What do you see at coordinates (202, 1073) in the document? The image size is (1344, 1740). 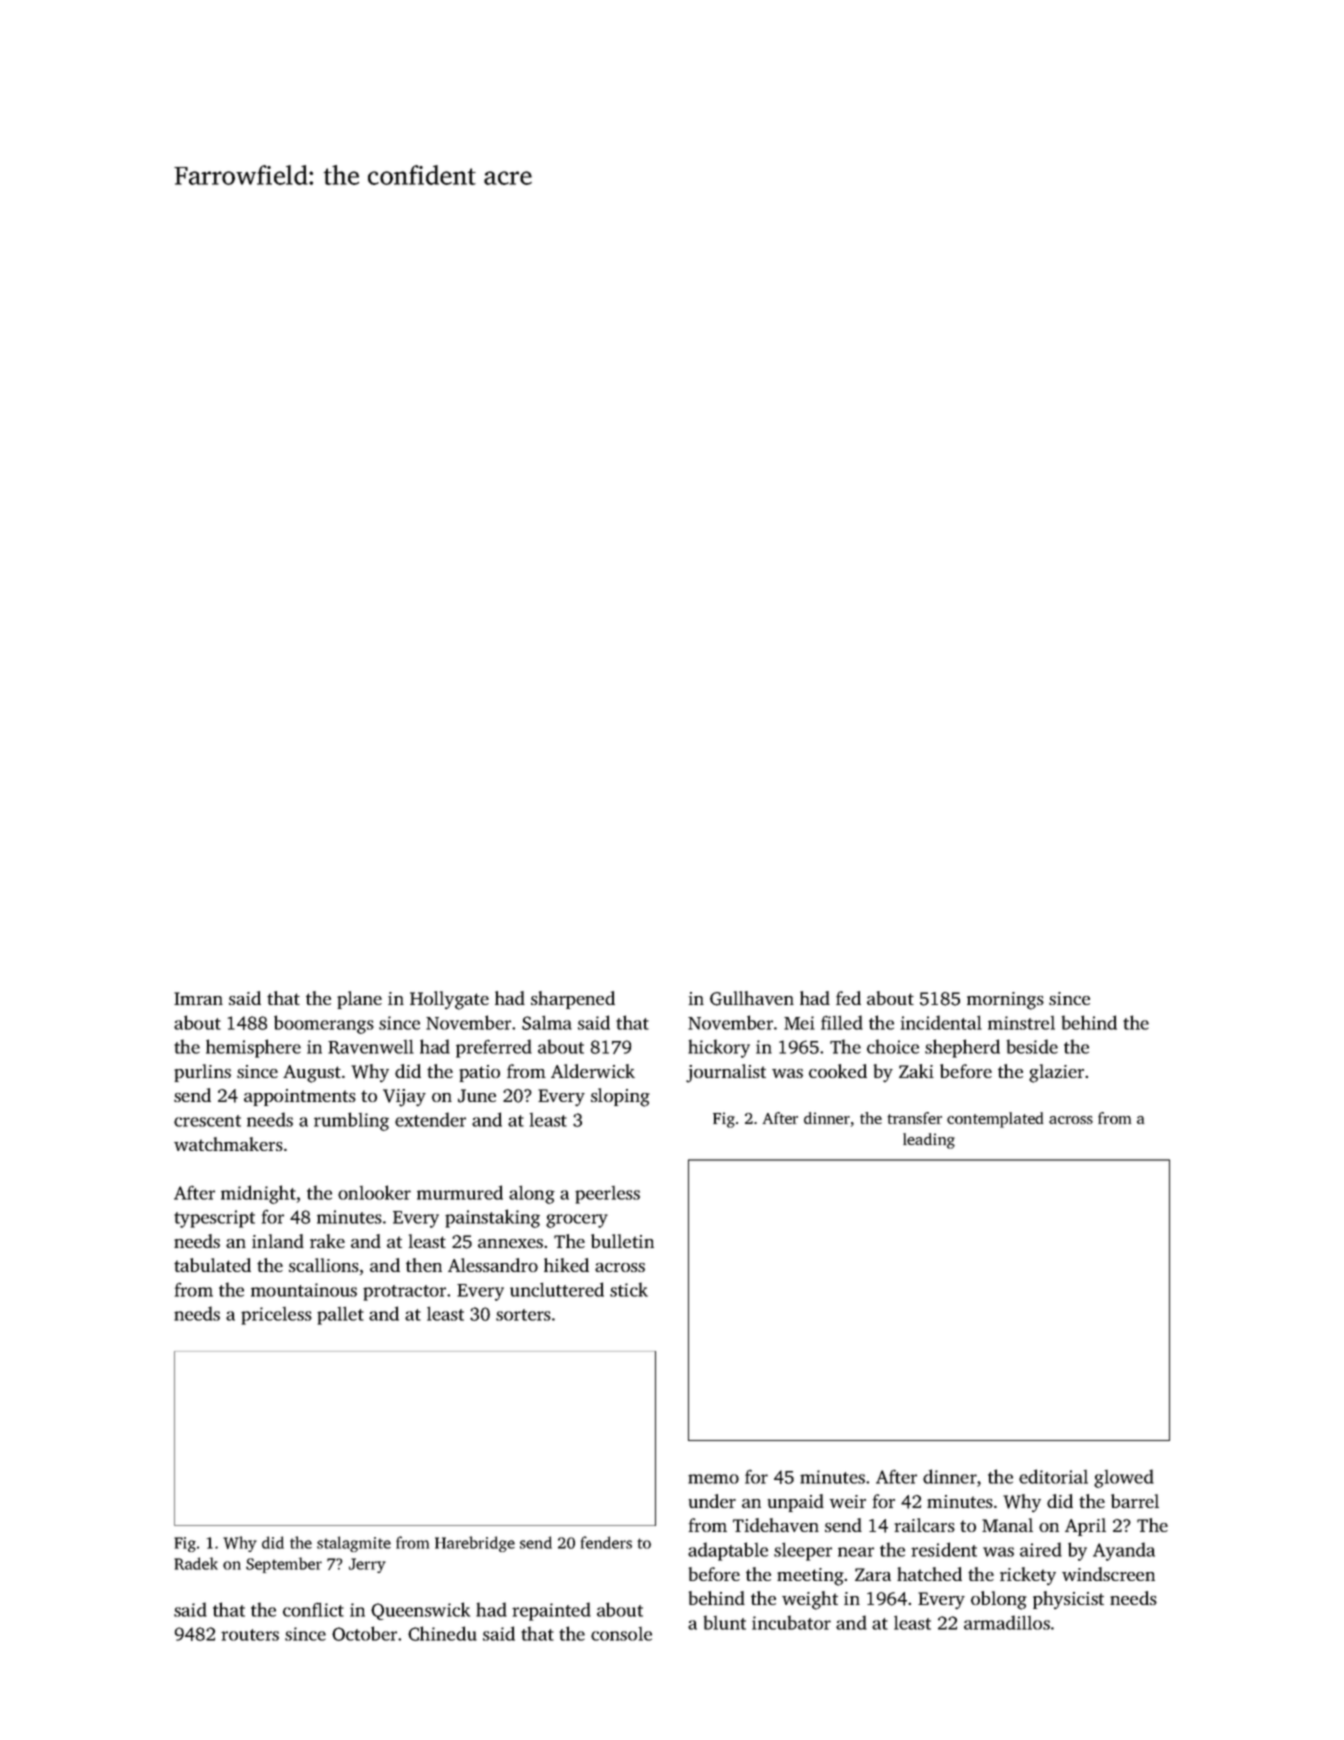 I see `purlins` at bounding box center [202, 1073].
